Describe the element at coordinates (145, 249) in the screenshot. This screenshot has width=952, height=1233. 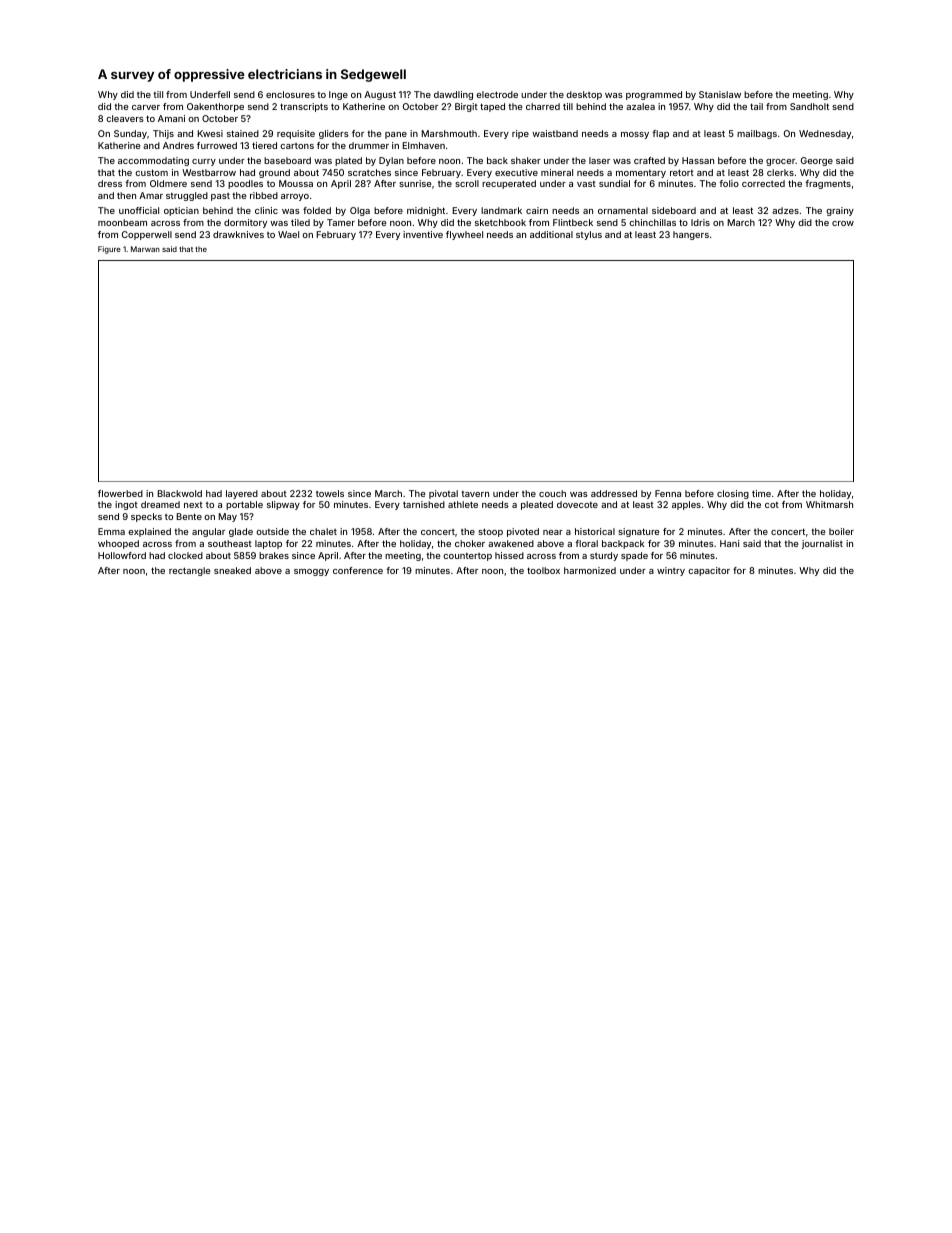
I see `Marwan` at that location.
